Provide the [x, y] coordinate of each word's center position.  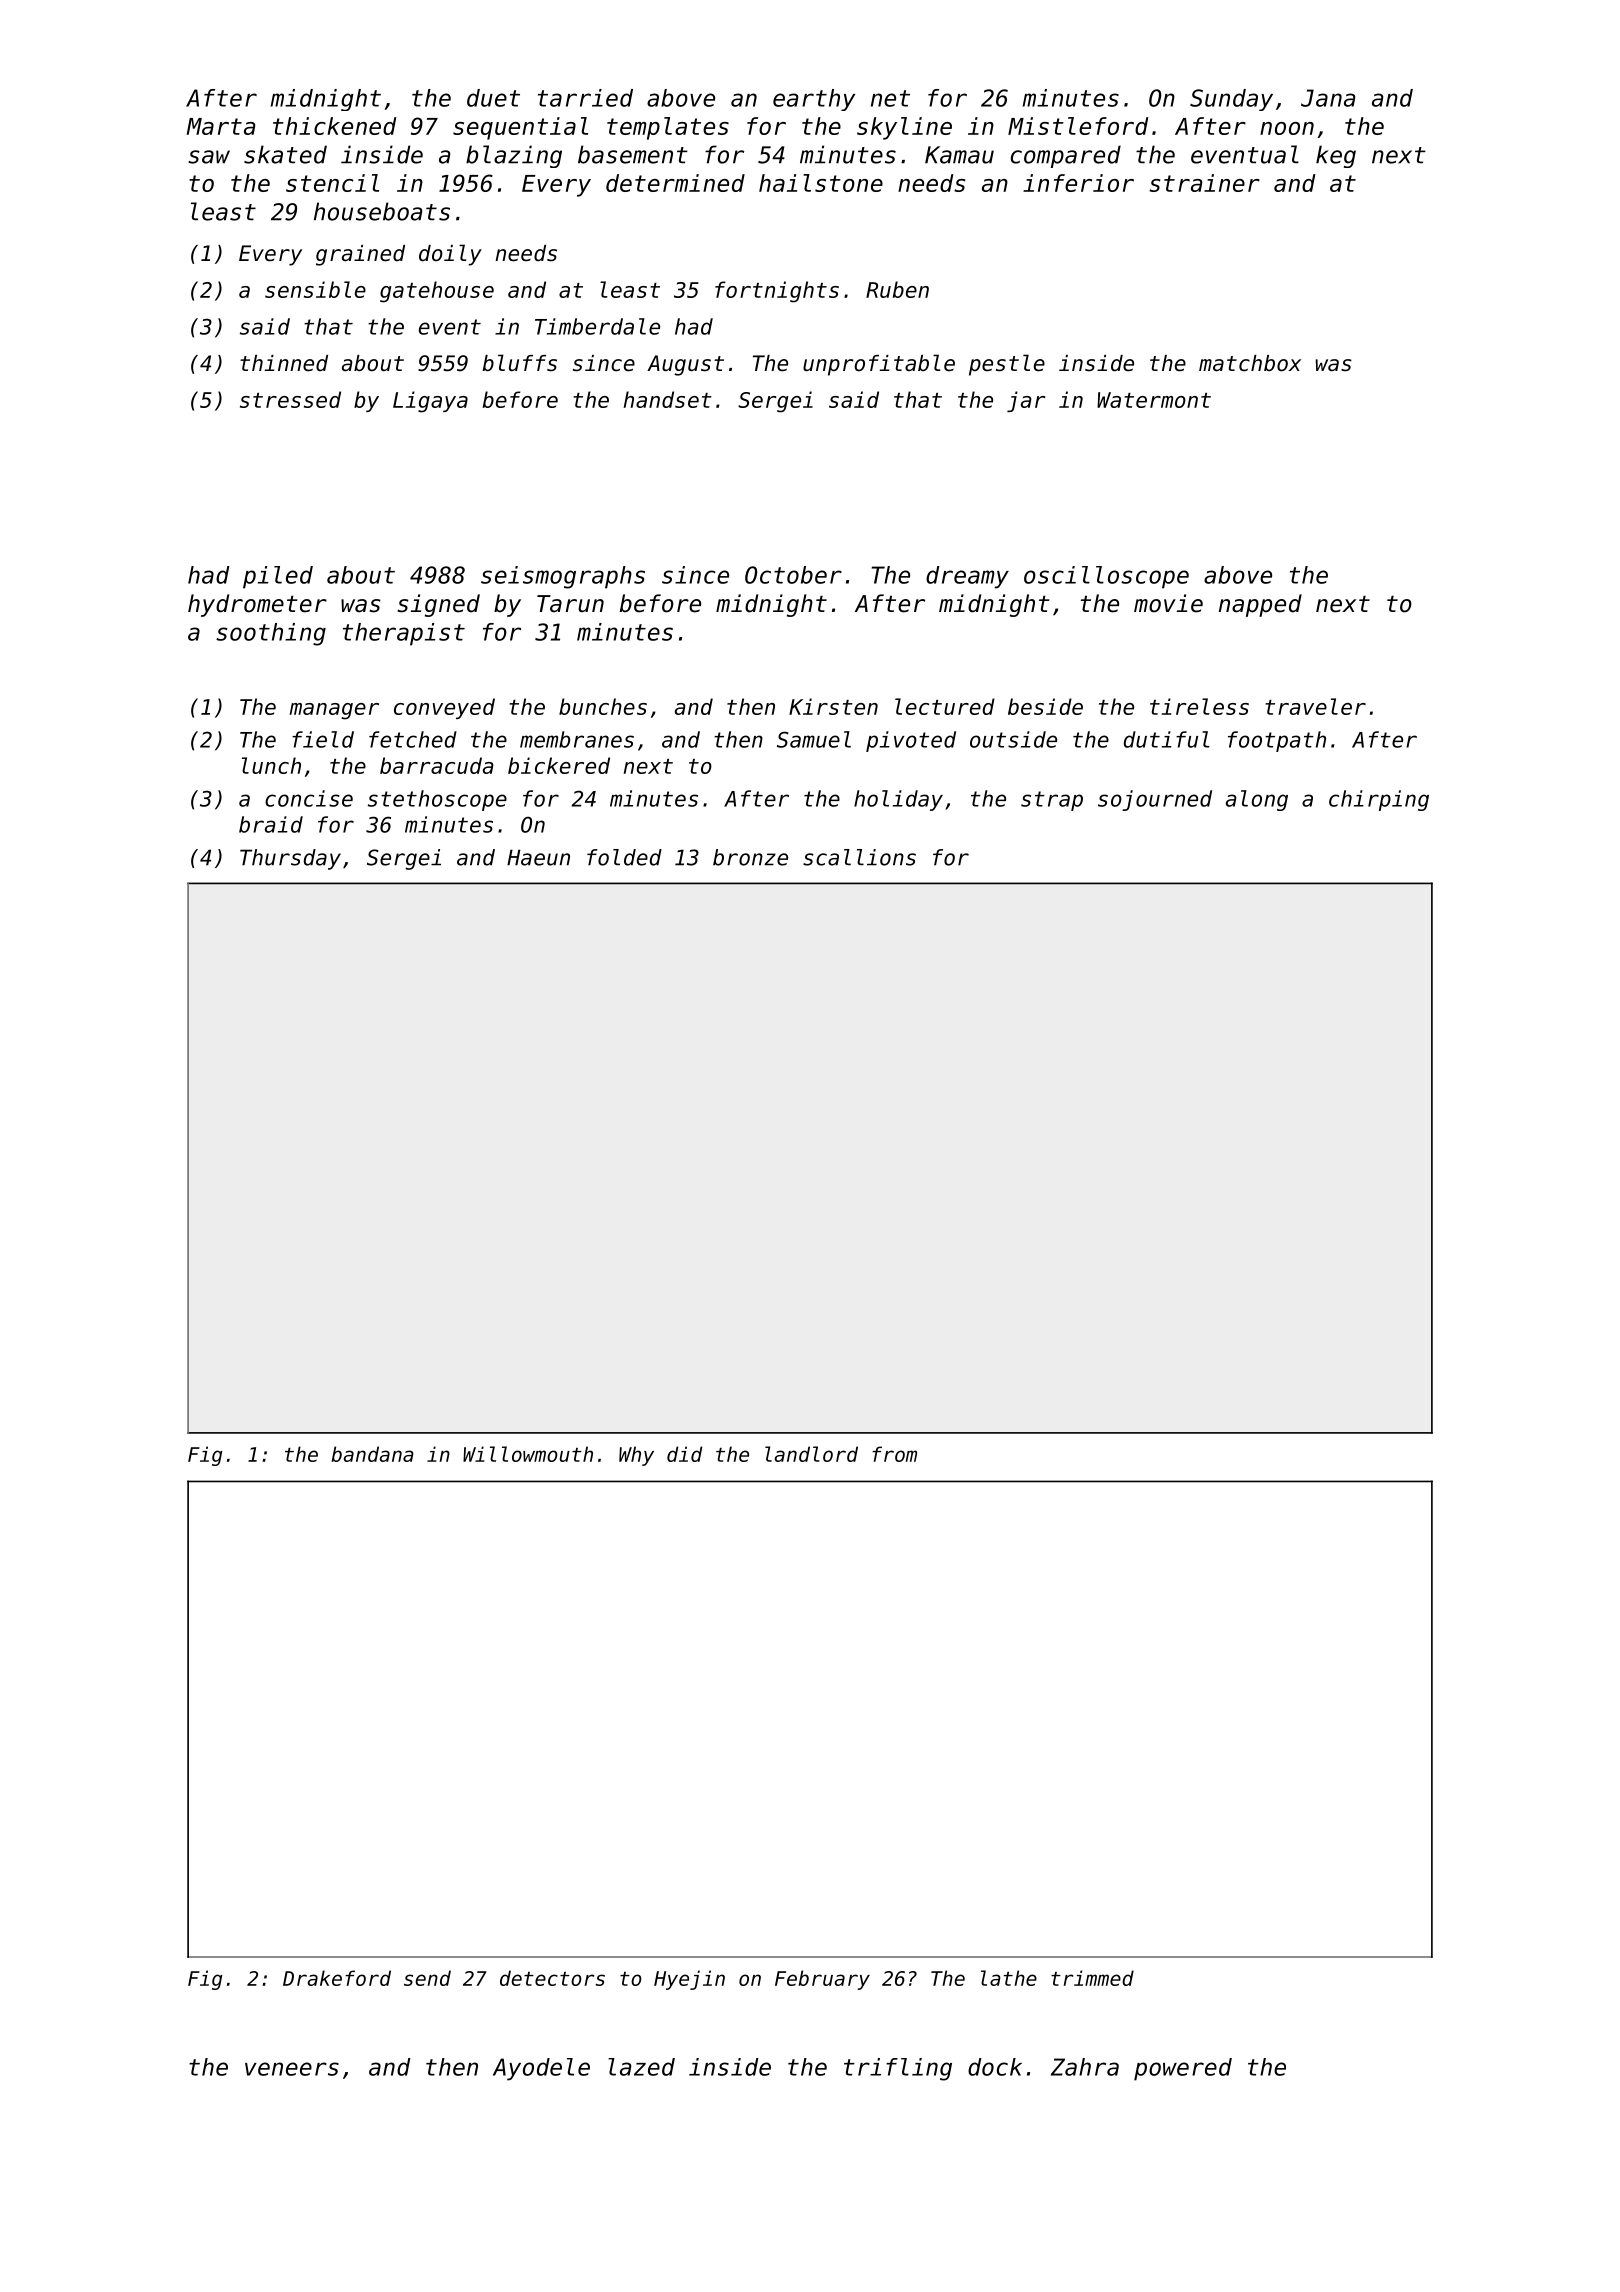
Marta [221, 126]
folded [624, 857]
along [1257, 800]
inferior [1078, 183]
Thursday [290, 859]
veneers [292, 2069]
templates [668, 128]
